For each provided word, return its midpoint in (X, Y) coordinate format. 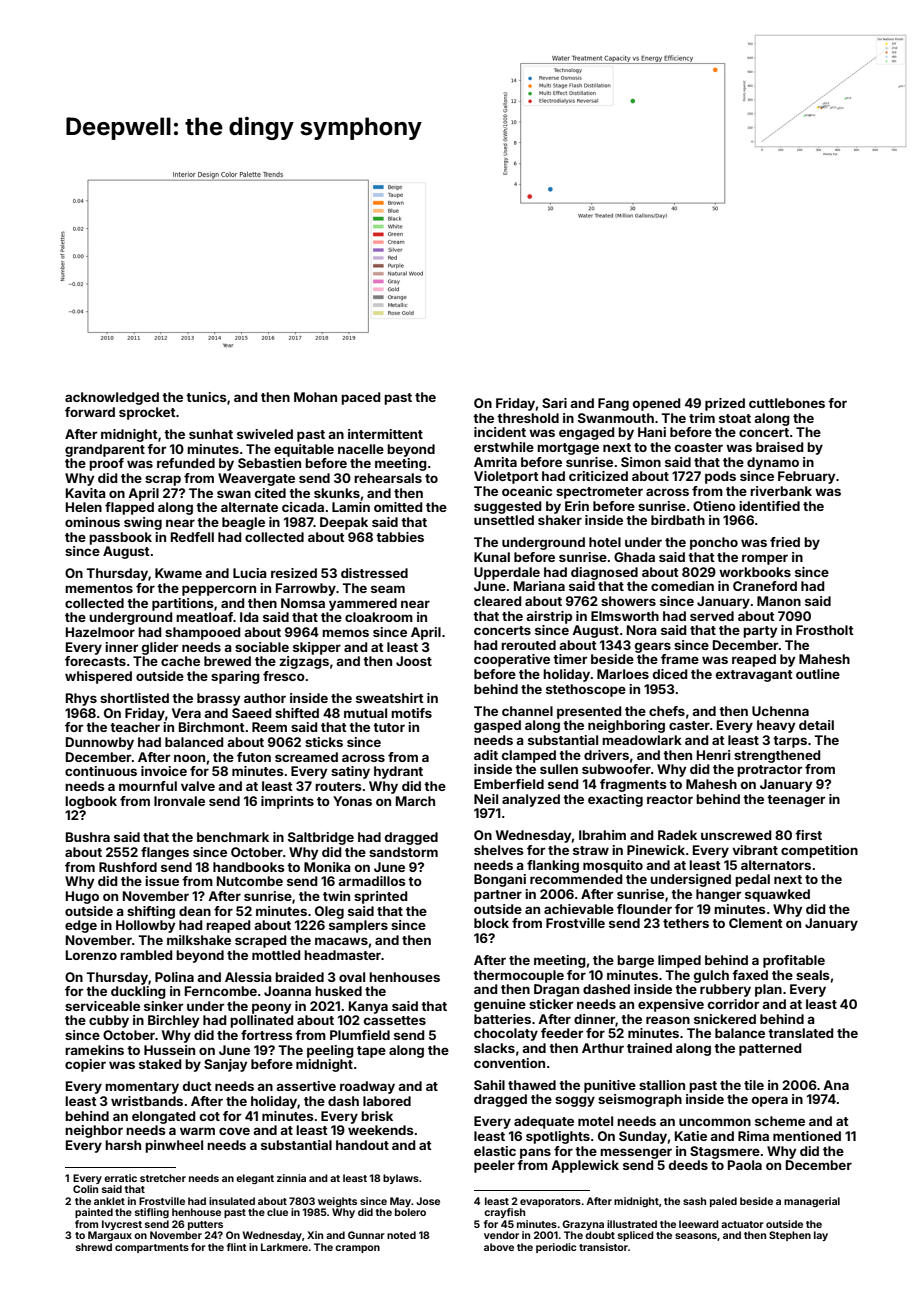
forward (90, 412)
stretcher (163, 1178)
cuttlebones (787, 403)
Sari (554, 403)
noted (401, 1235)
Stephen (790, 1236)
